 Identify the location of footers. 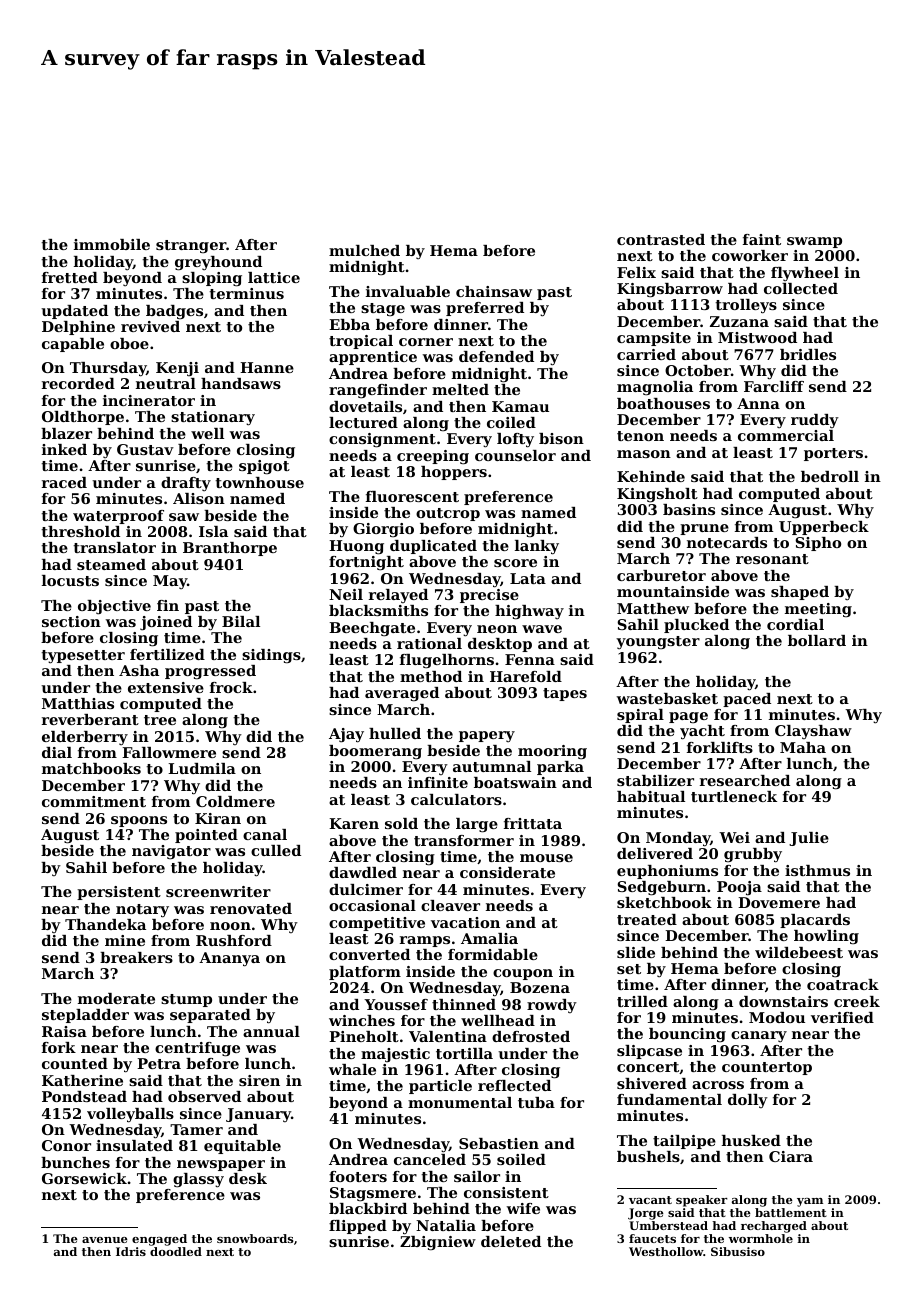
(358, 1176).
